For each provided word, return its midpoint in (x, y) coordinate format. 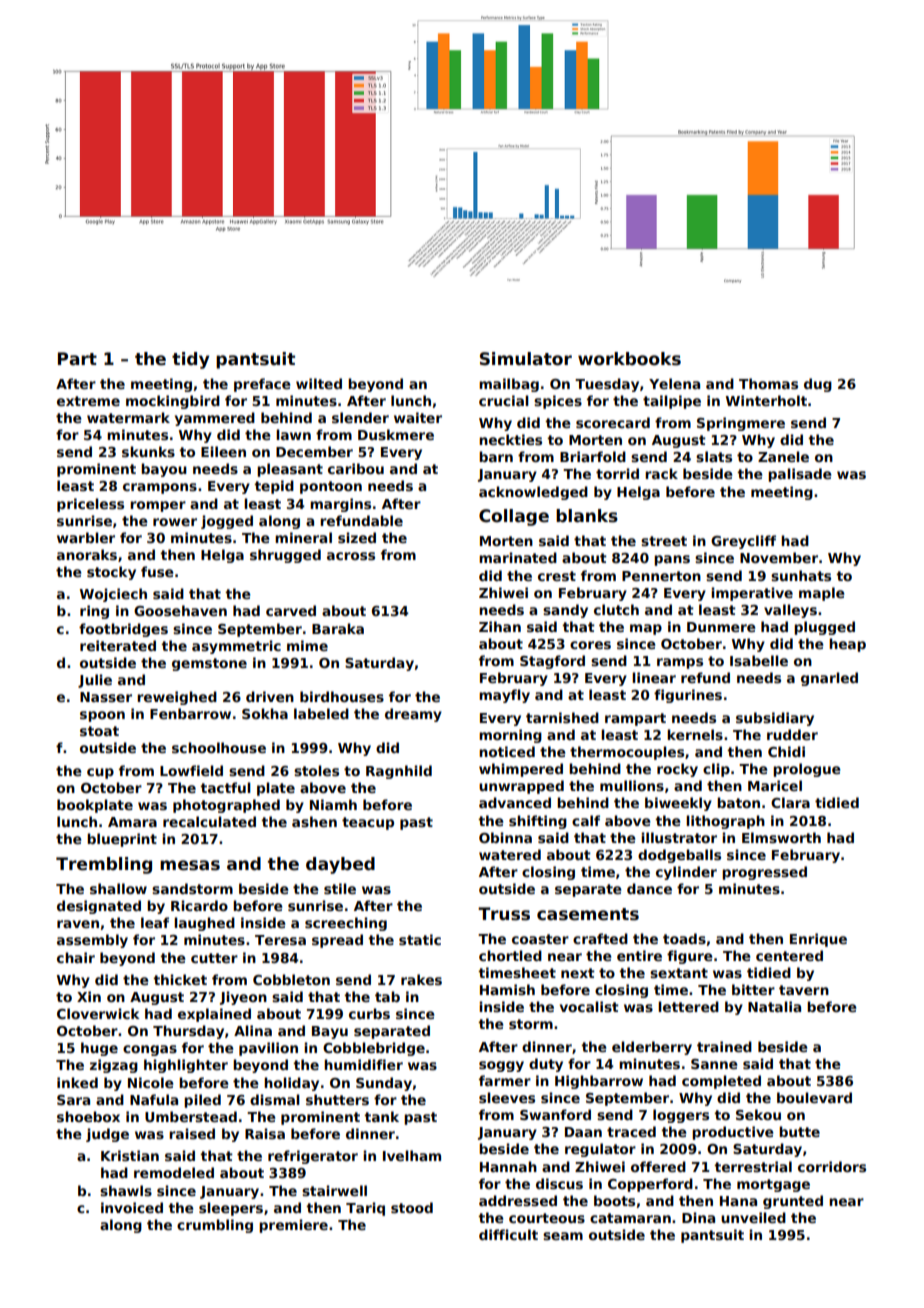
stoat (99, 731)
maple (821, 594)
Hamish (507, 989)
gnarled (829, 679)
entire (639, 955)
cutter (214, 958)
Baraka (338, 628)
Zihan (500, 626)
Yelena (674, 383)
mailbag (509, 385)
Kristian (130, 1155)
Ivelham (412, 1155)
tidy (190, 360)
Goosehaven (180, 610)
